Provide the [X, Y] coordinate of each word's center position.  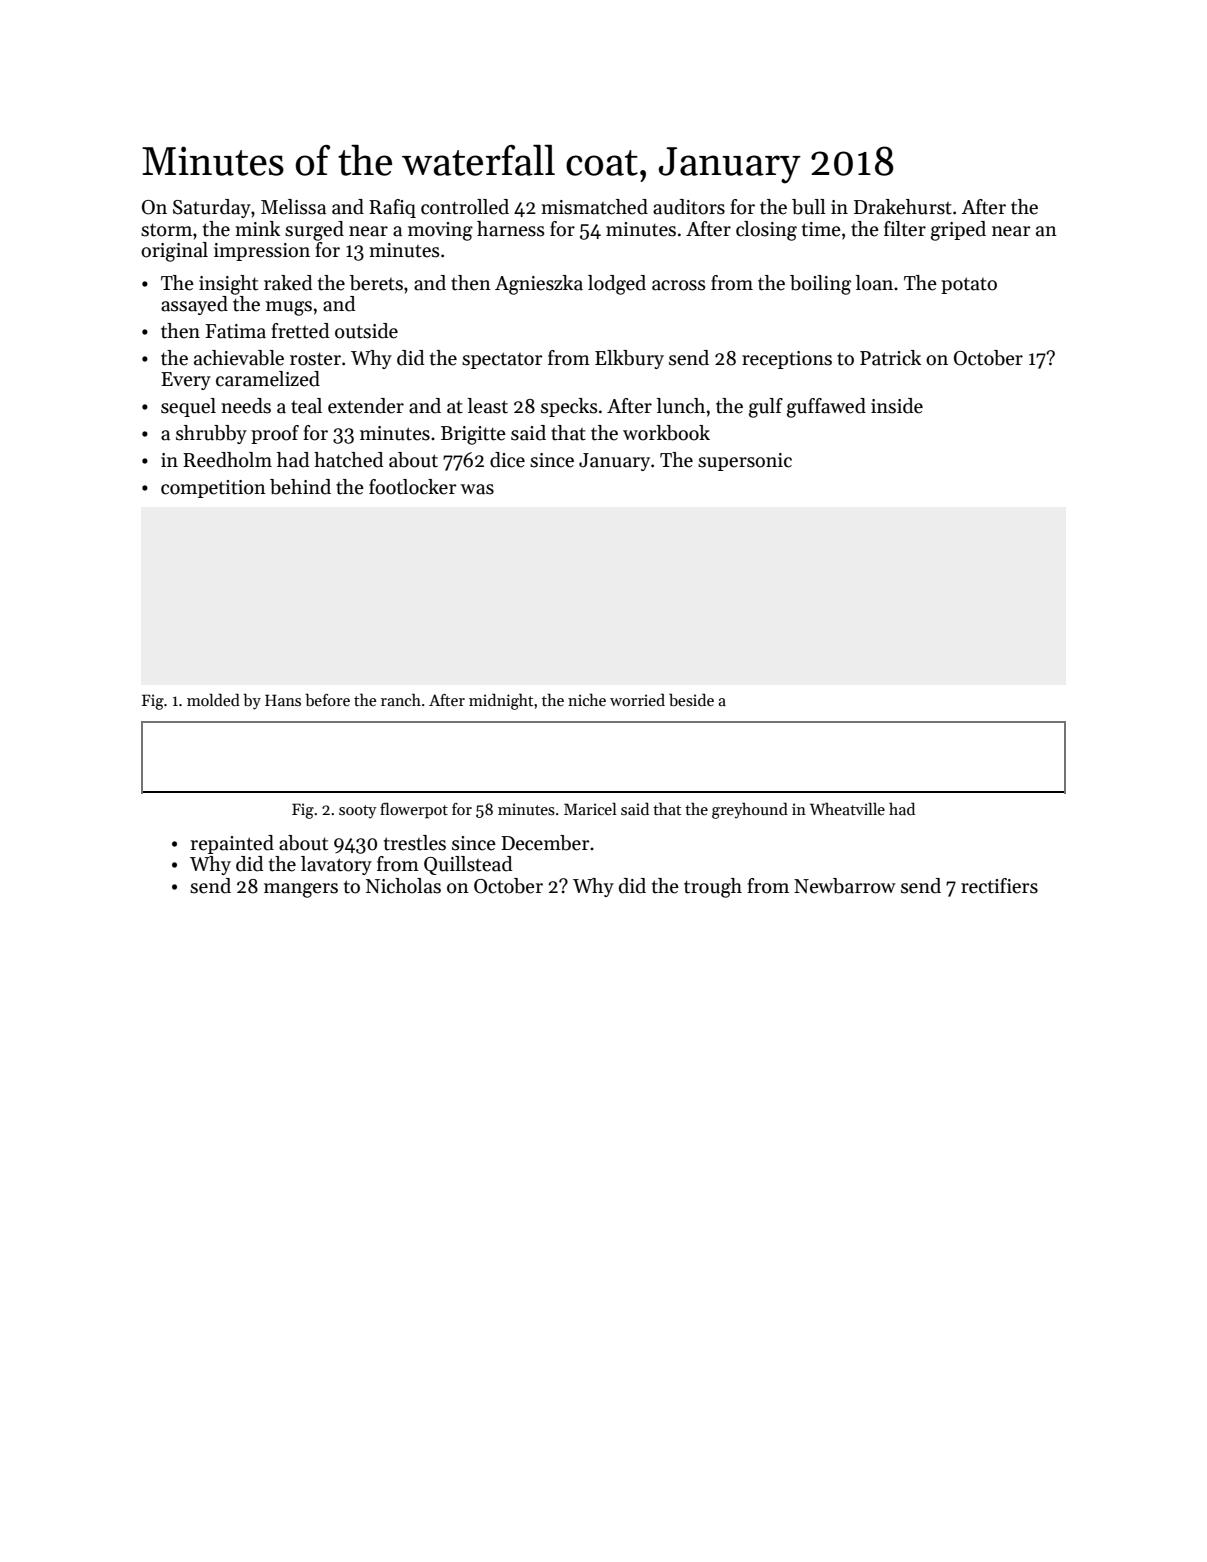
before [327, 700]
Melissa [293, 207]
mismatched [594, 207]
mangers [301, 890]
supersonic [745, 462]
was [477, 489]
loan [874, 283]
